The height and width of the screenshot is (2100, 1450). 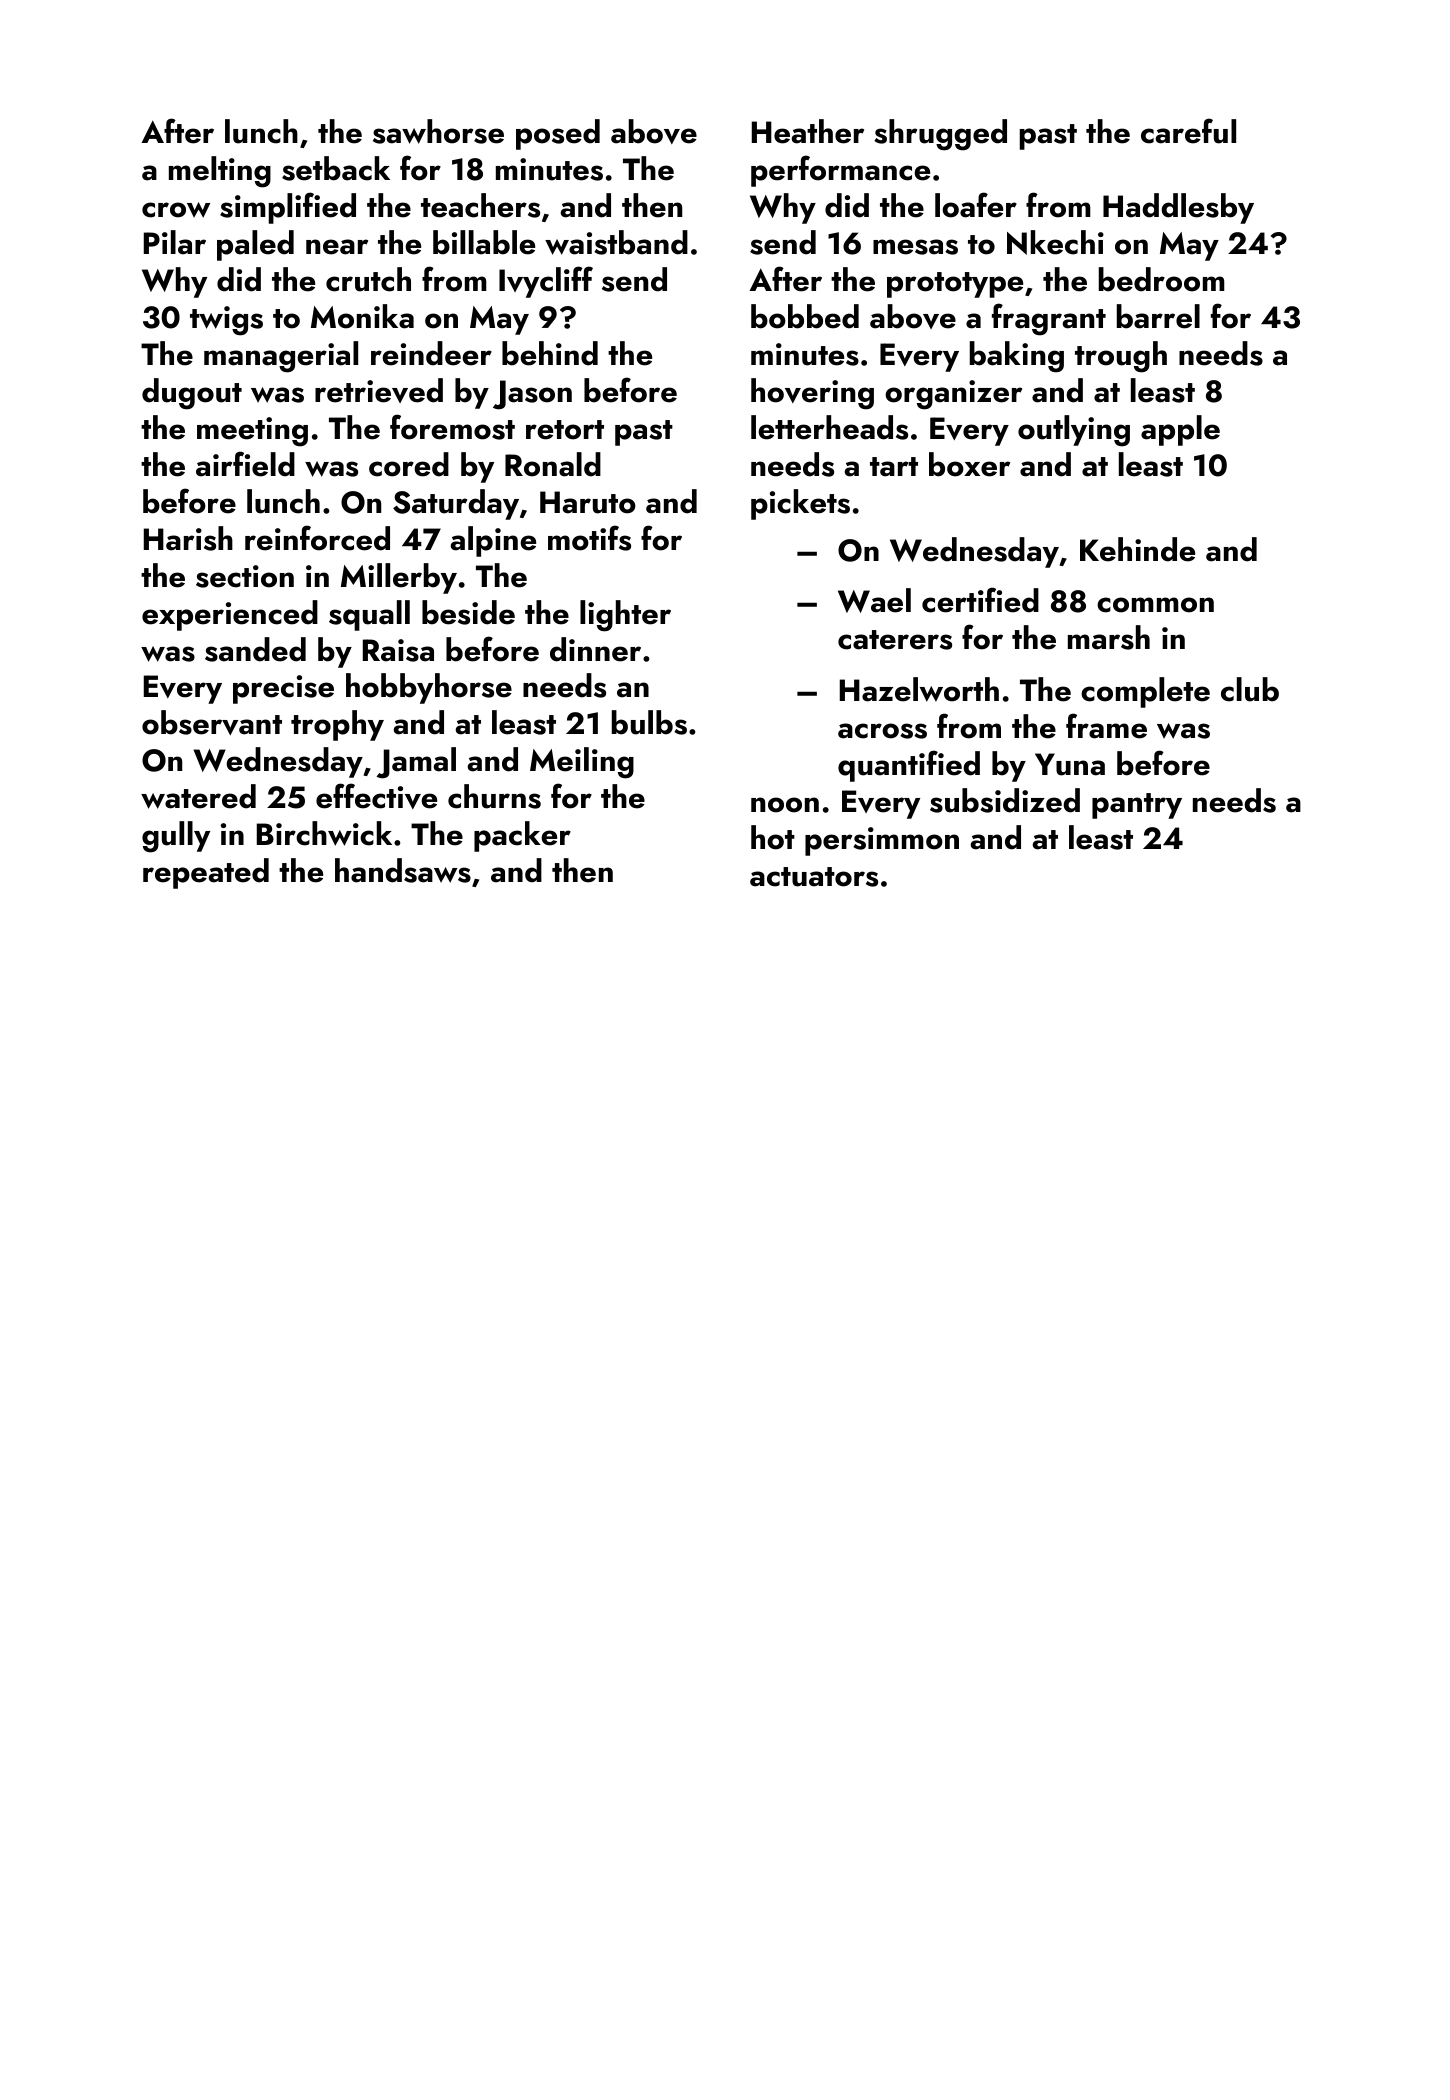 I want to click on observant, so click(x=212, y=722).
